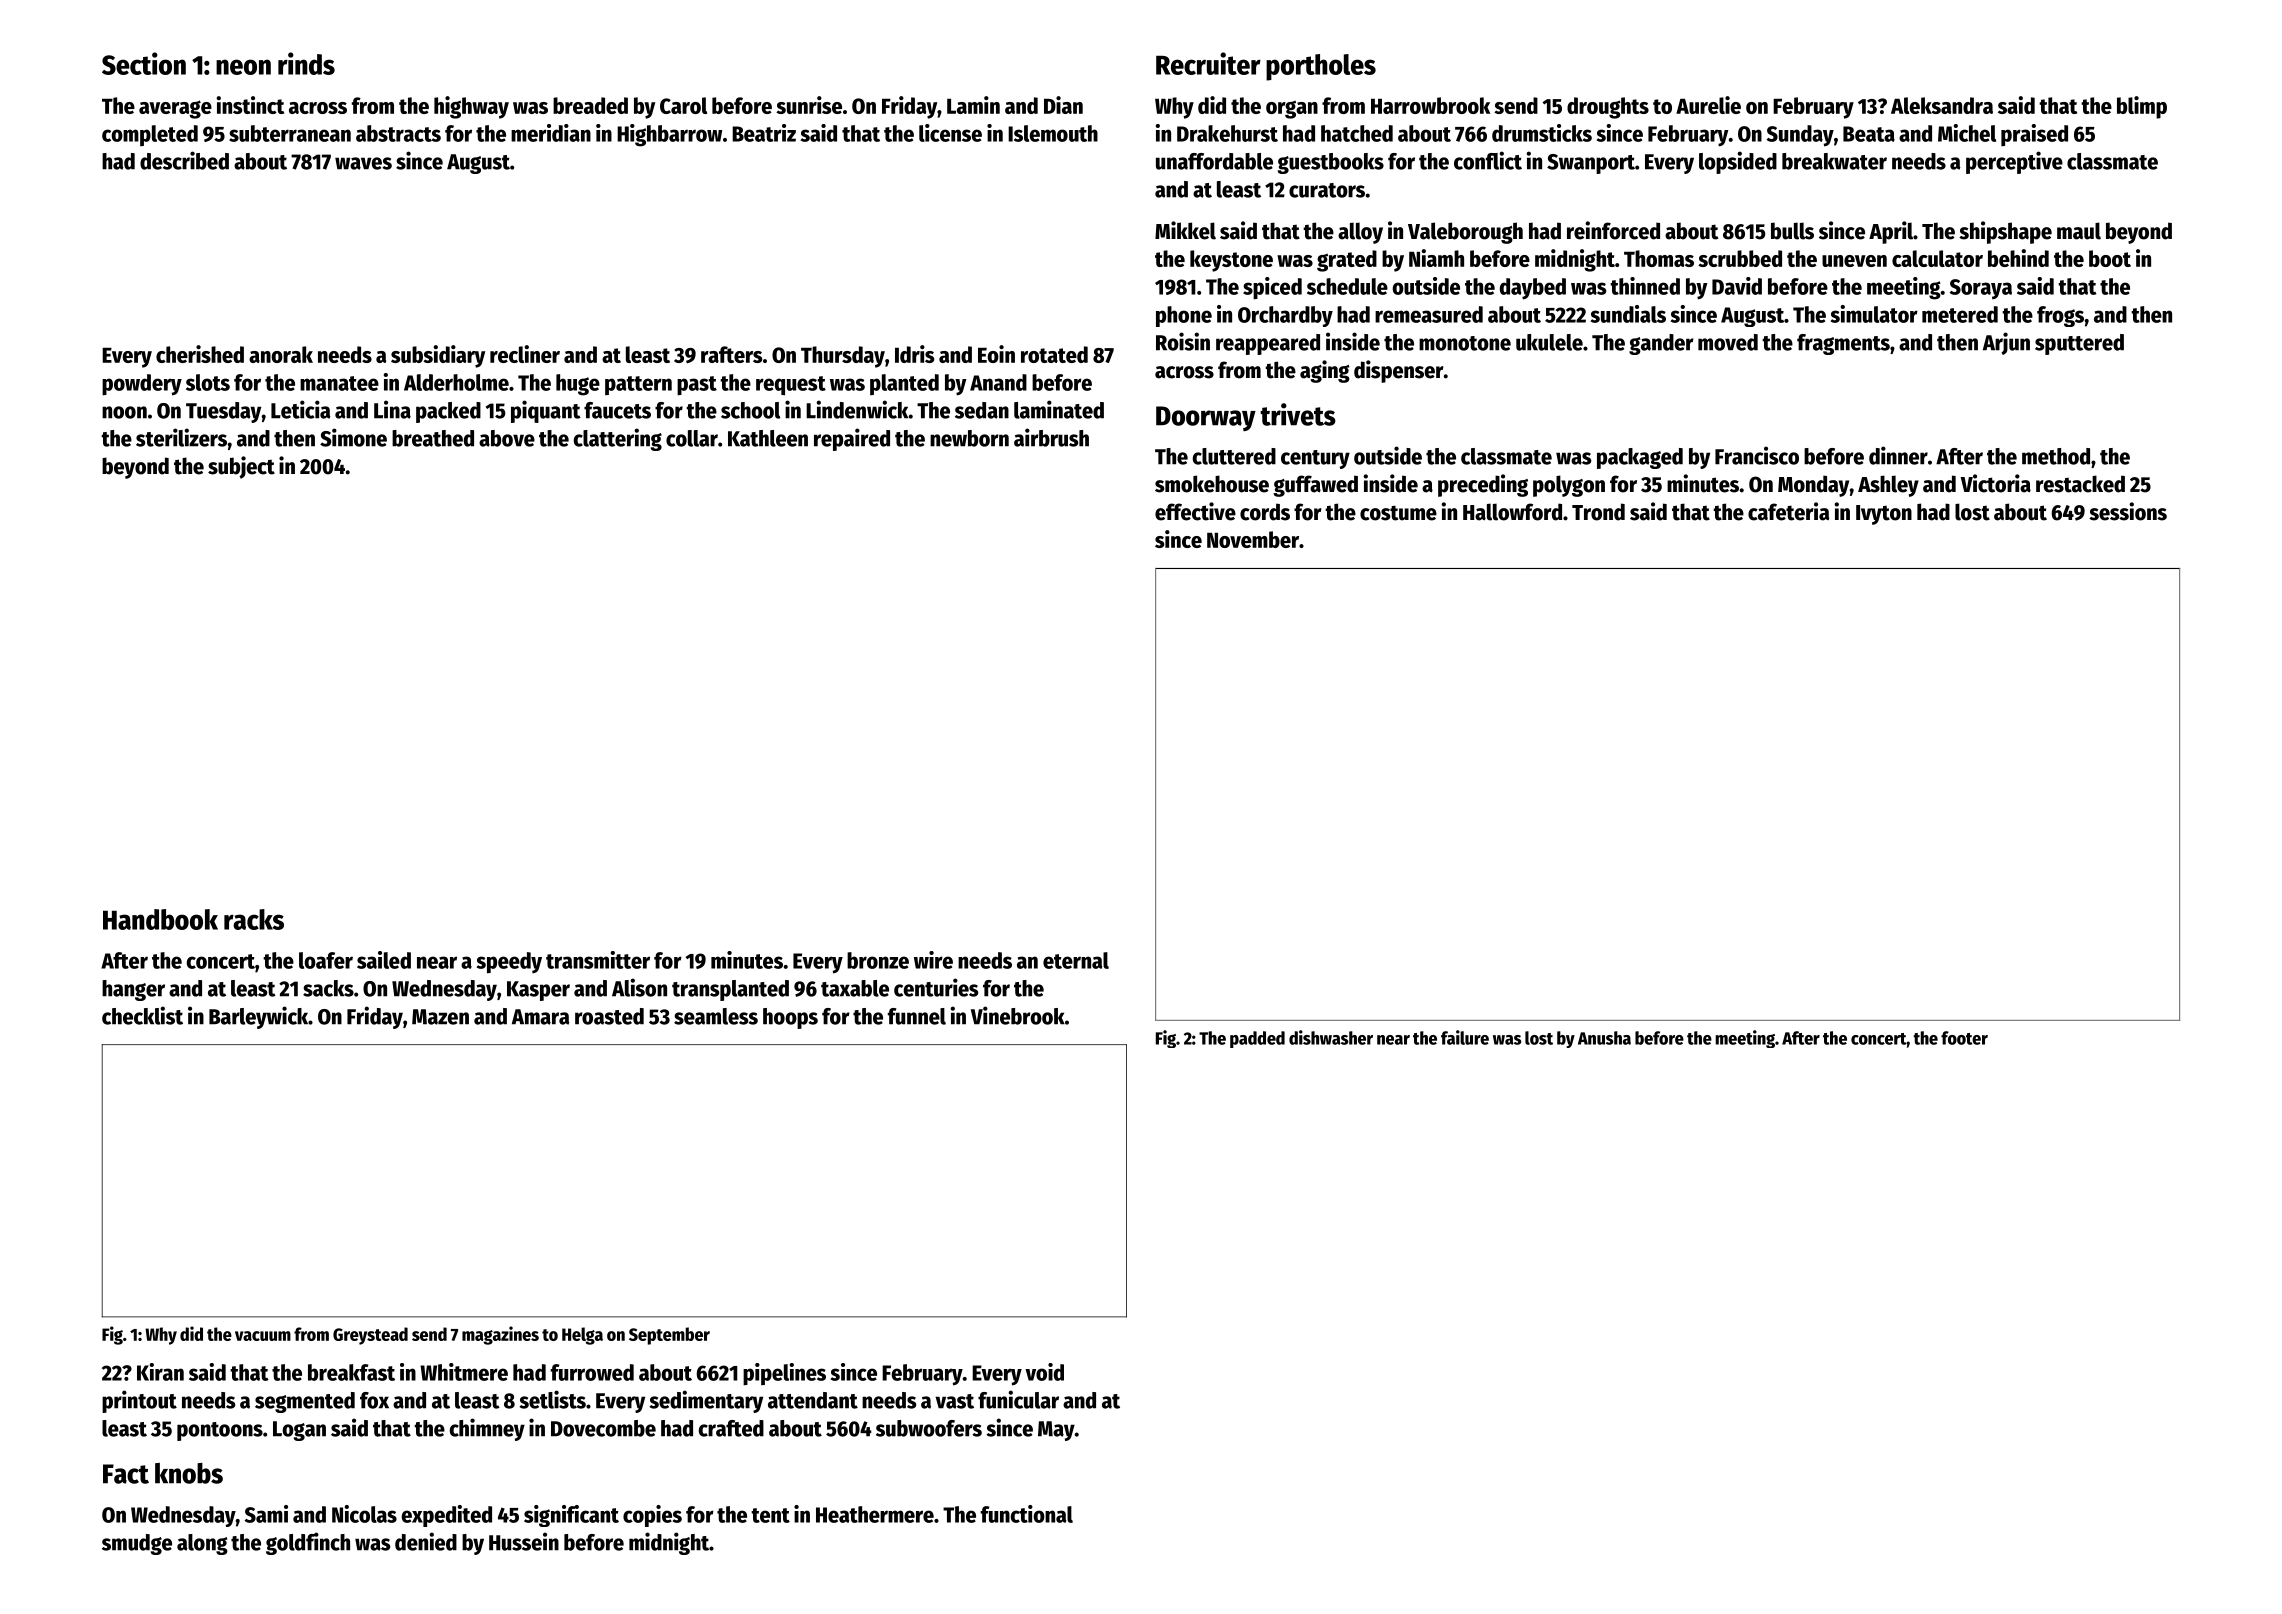  Describe the element at coordinates (1253, 539) in the page. I see `November` at that location.
